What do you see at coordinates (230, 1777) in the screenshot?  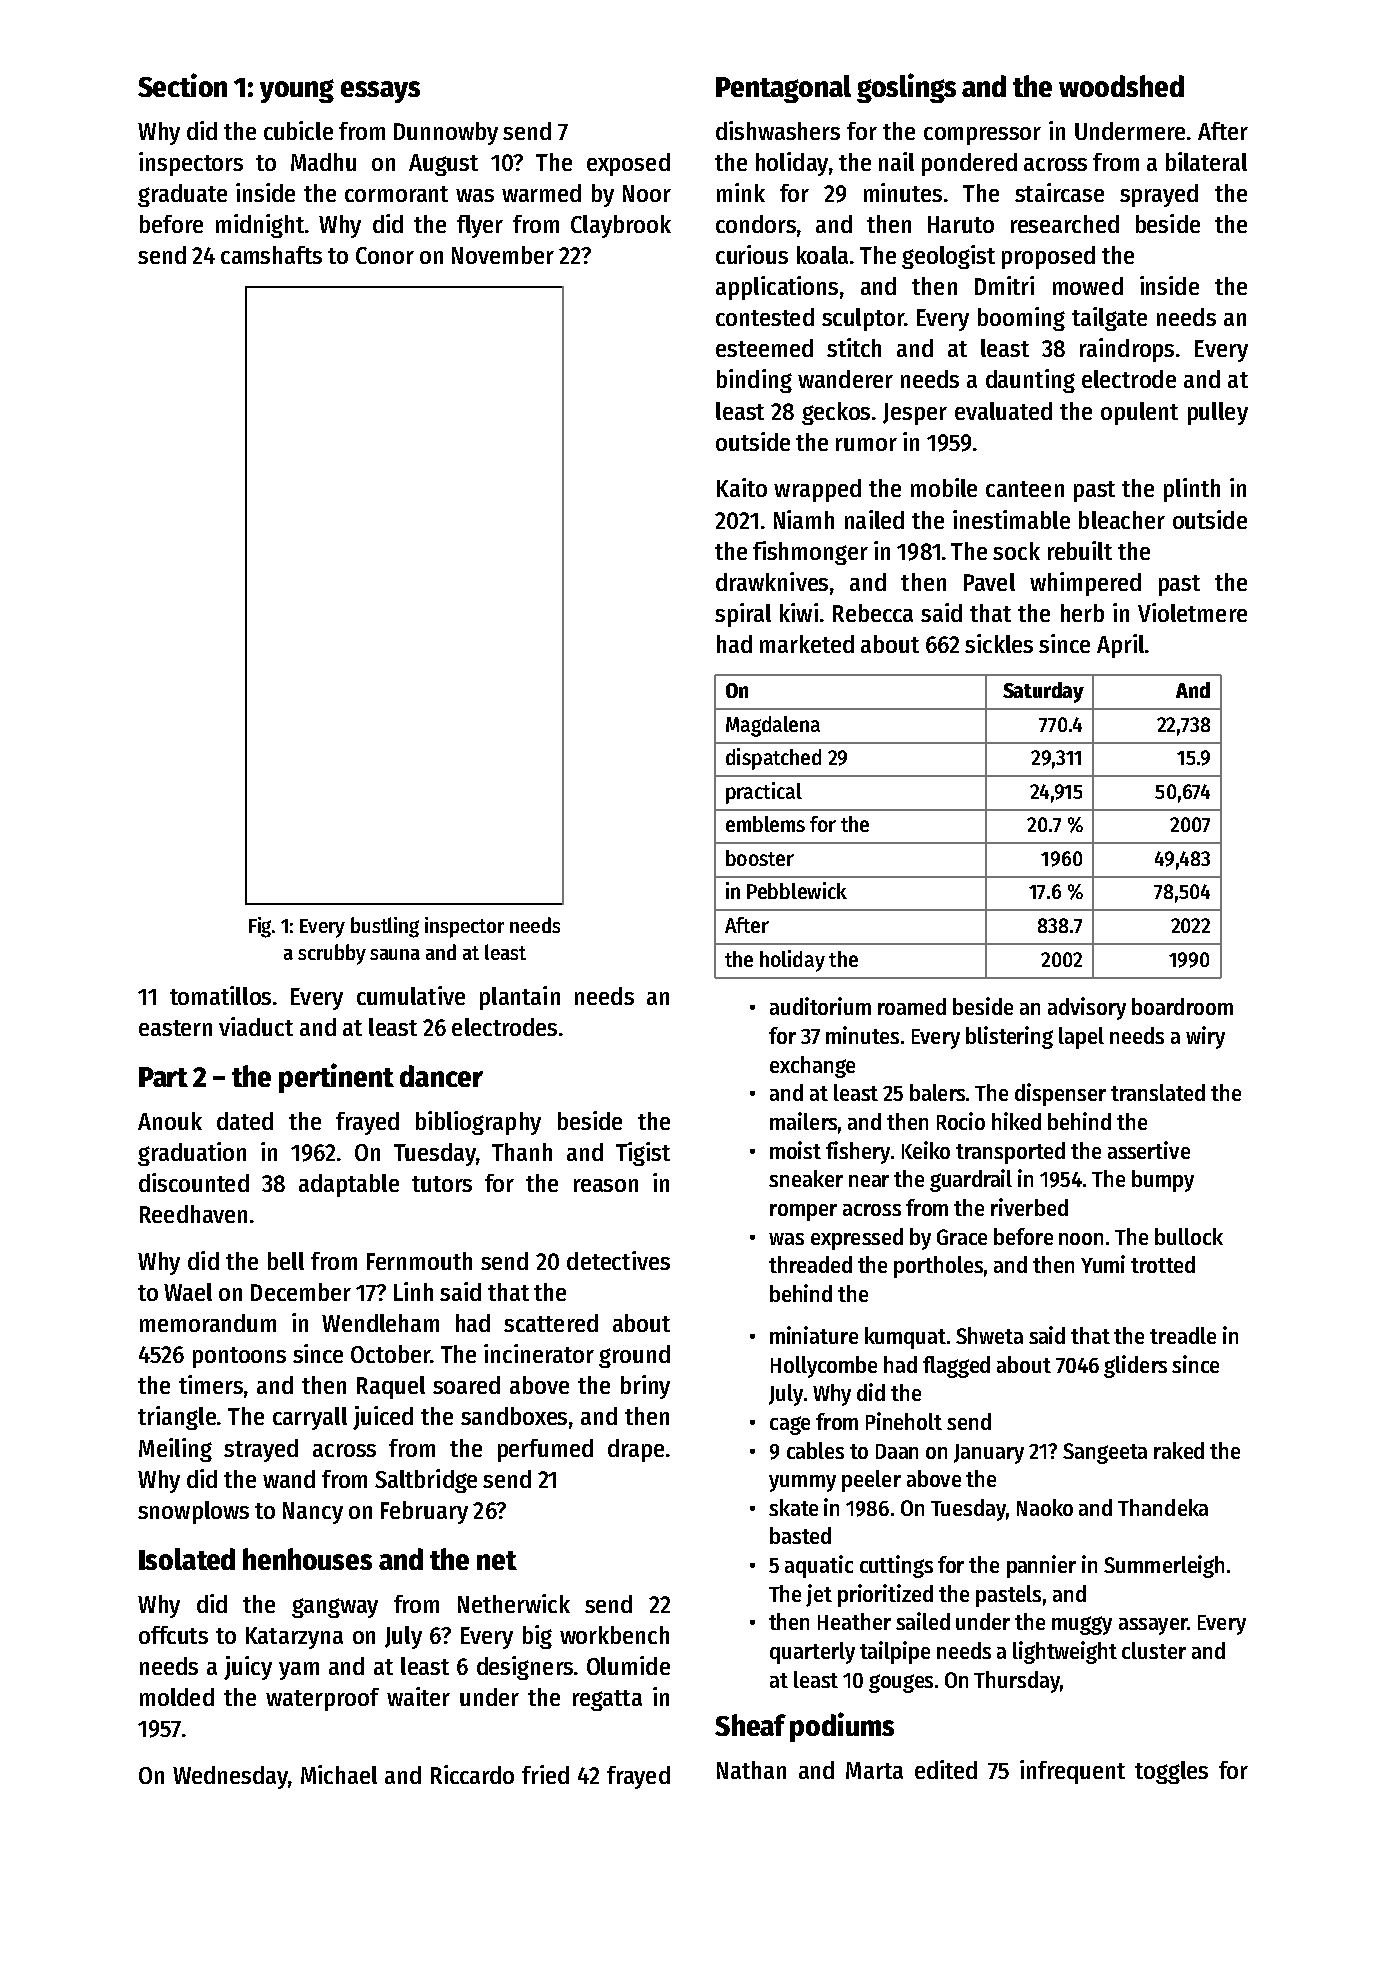 I see `Wednesday` at bounding box center [230, 1777].
